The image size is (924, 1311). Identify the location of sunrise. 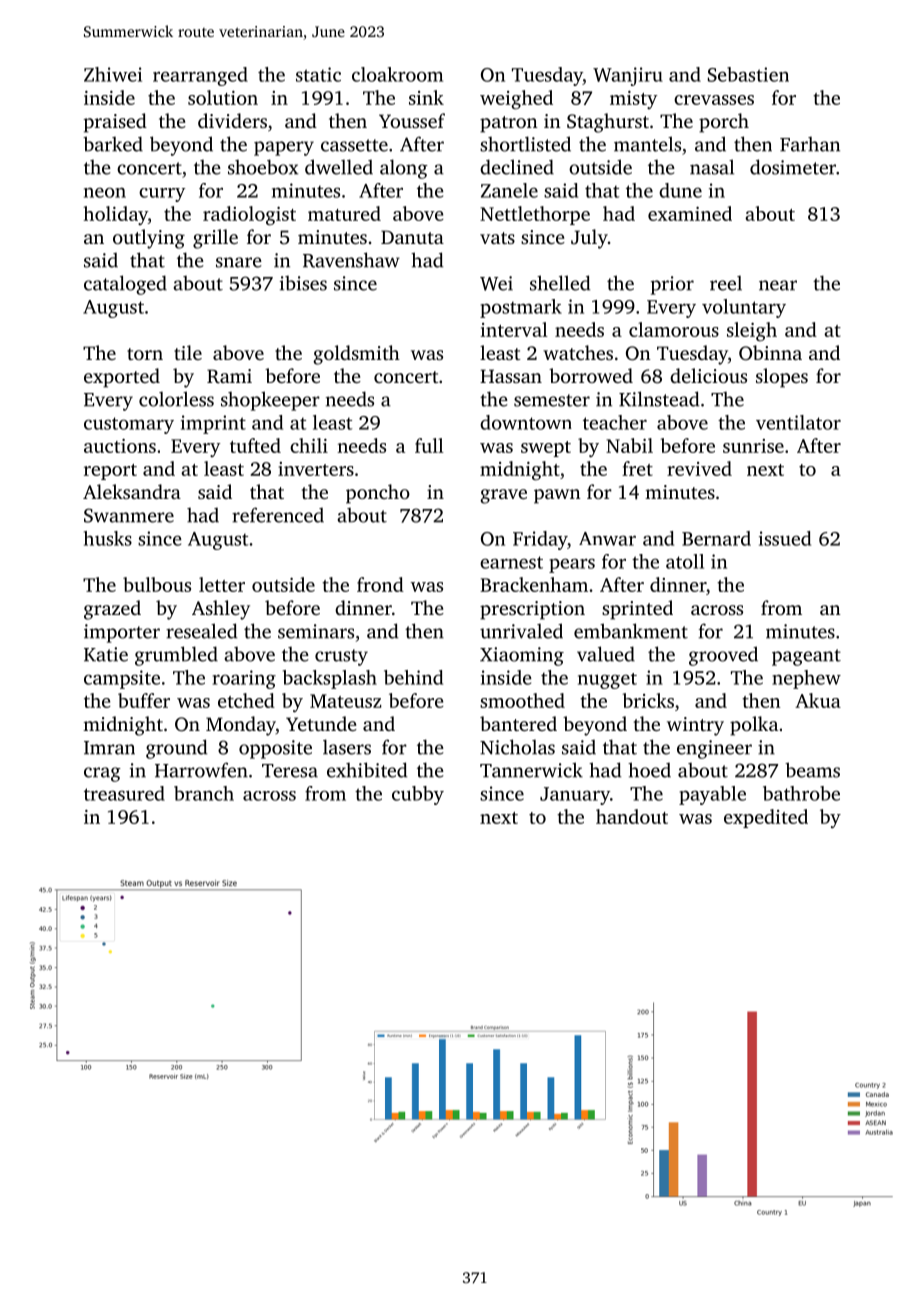
(753, 446).
